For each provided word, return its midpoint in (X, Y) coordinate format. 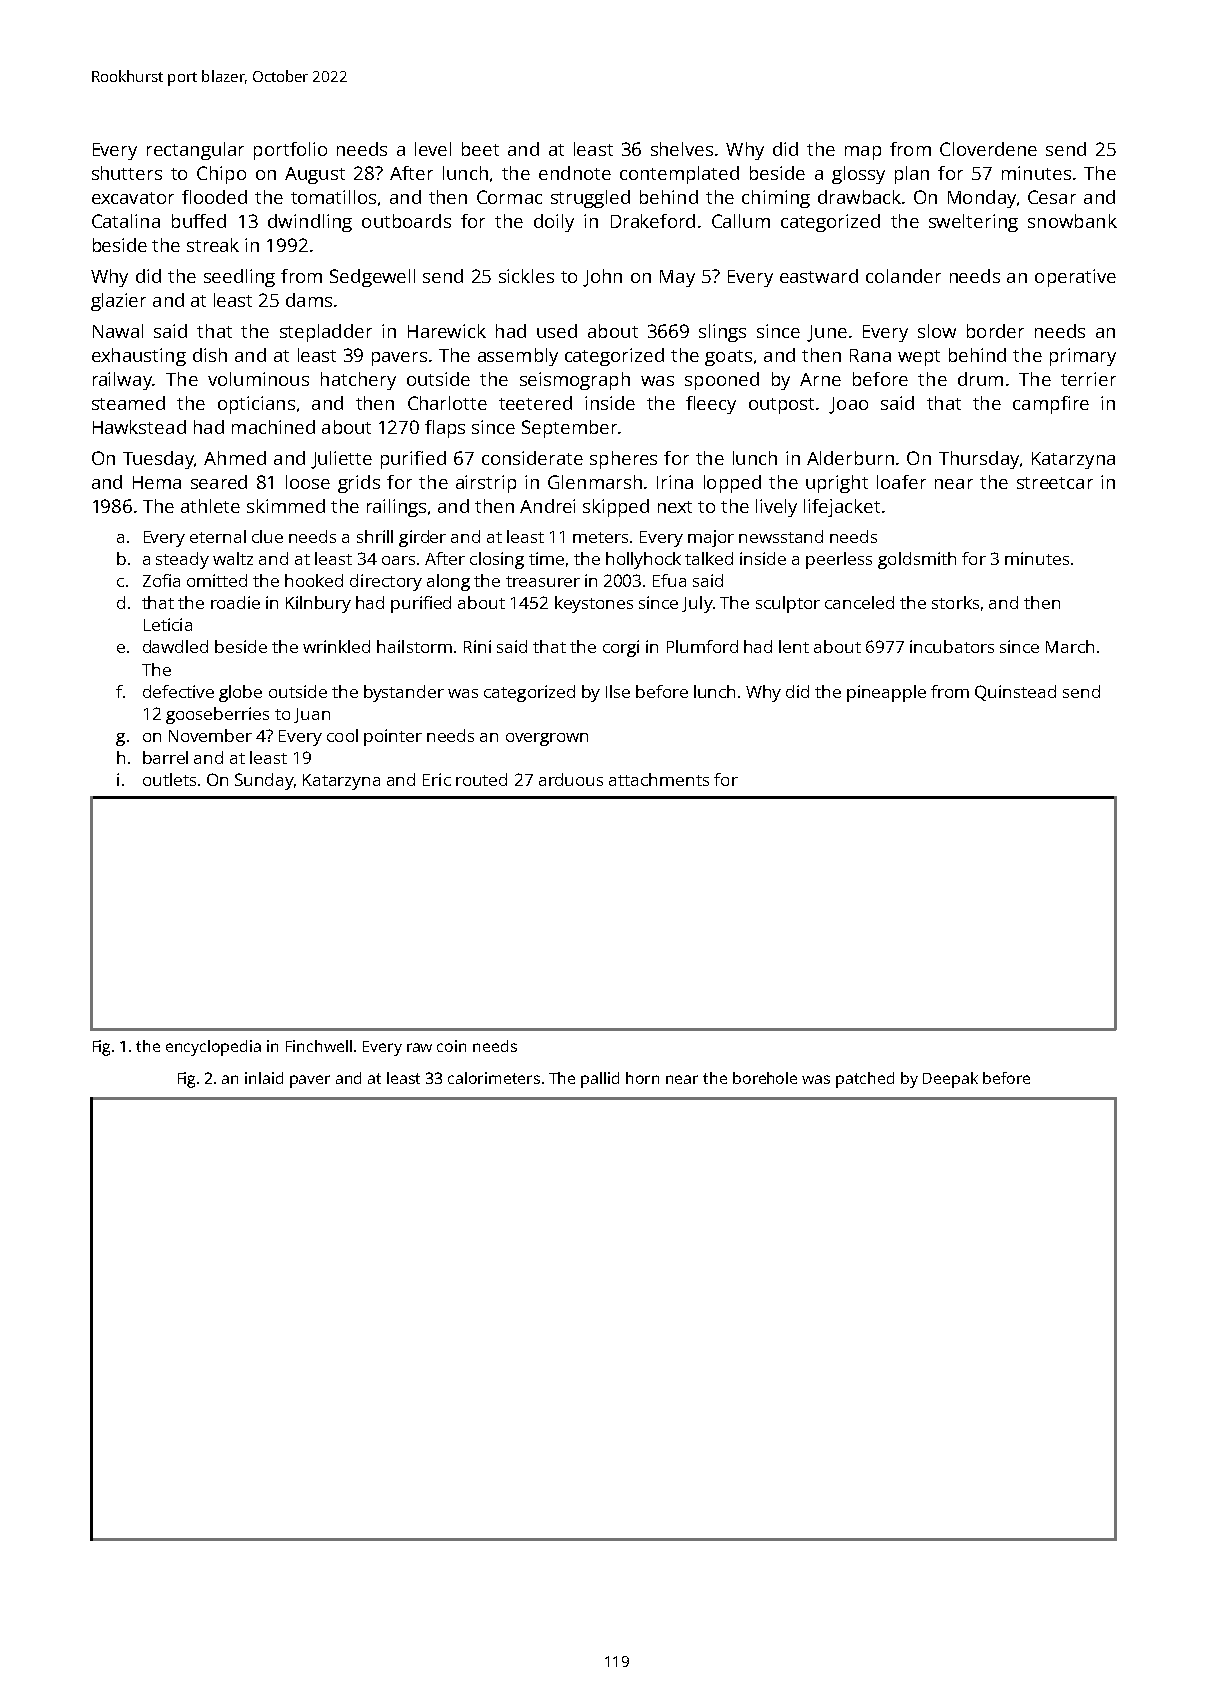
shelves (682, 149)
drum (980, 379)
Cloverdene (988, 149)
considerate (532, 458)
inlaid (264, 1078)
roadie (235, 602)
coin (451, 1046)
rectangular (195, 151)
